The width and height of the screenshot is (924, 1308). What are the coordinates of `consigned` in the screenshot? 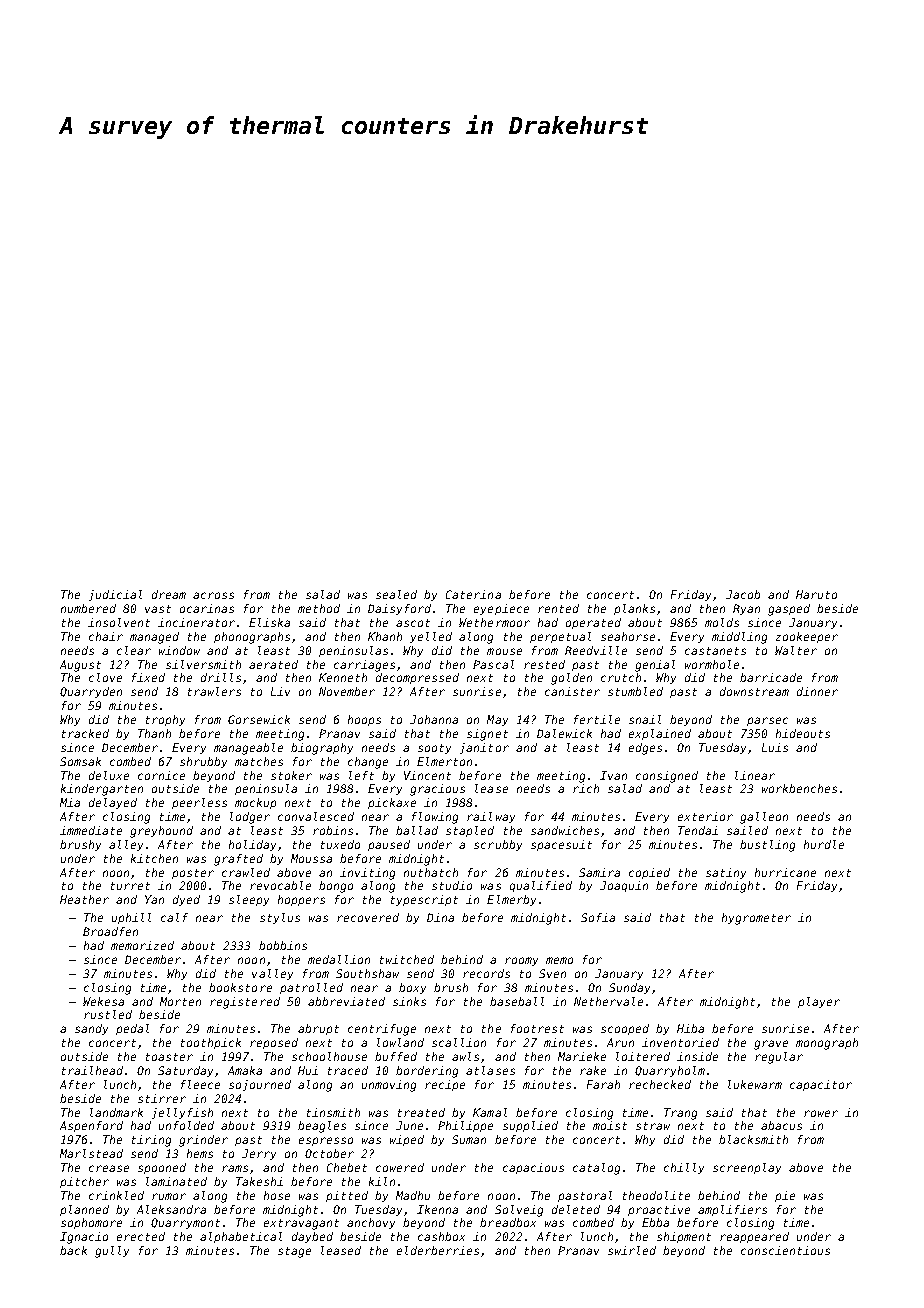 It's located at (667, 777).
